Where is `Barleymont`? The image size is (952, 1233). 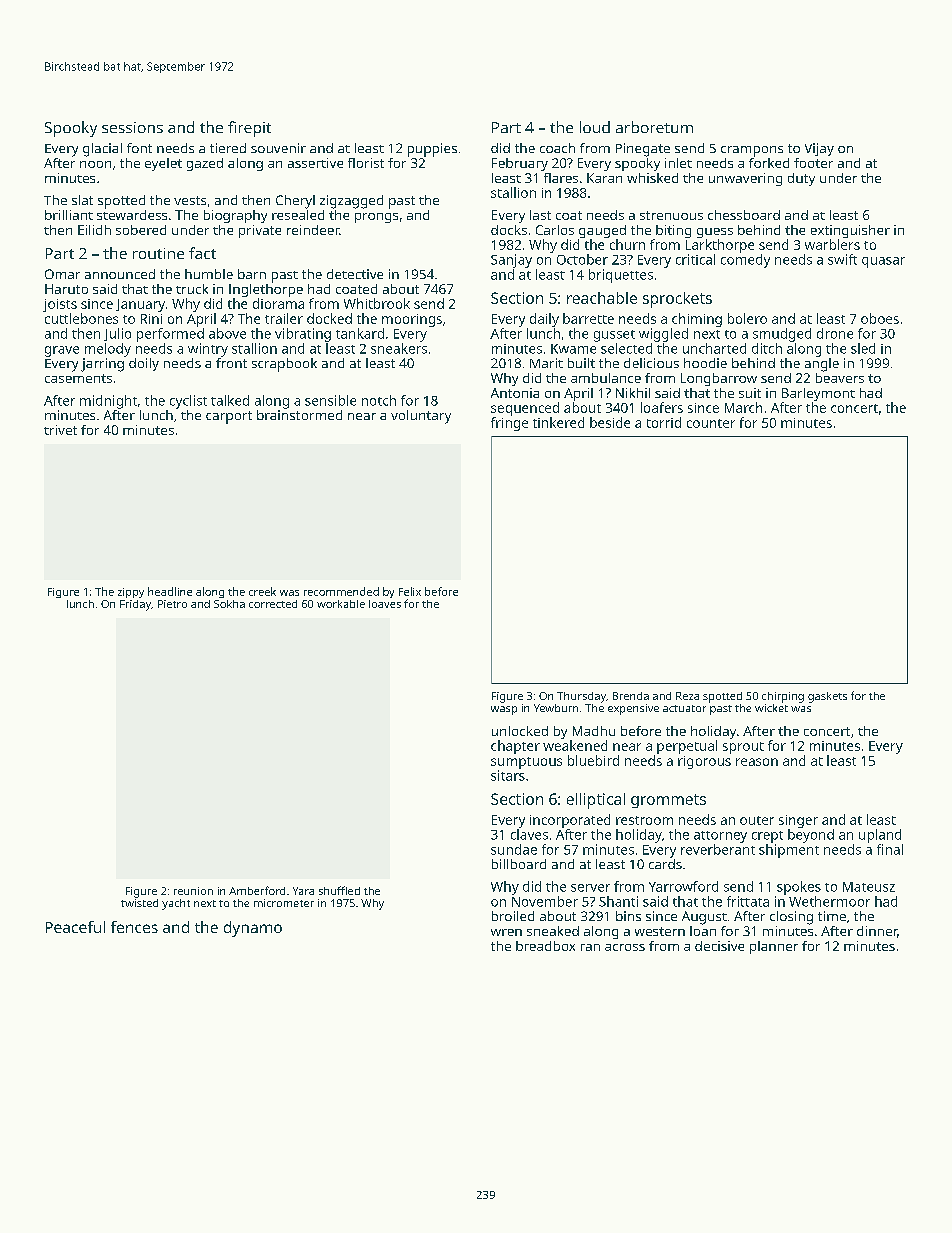 Barleymont is located at coordinates (818, 394).
